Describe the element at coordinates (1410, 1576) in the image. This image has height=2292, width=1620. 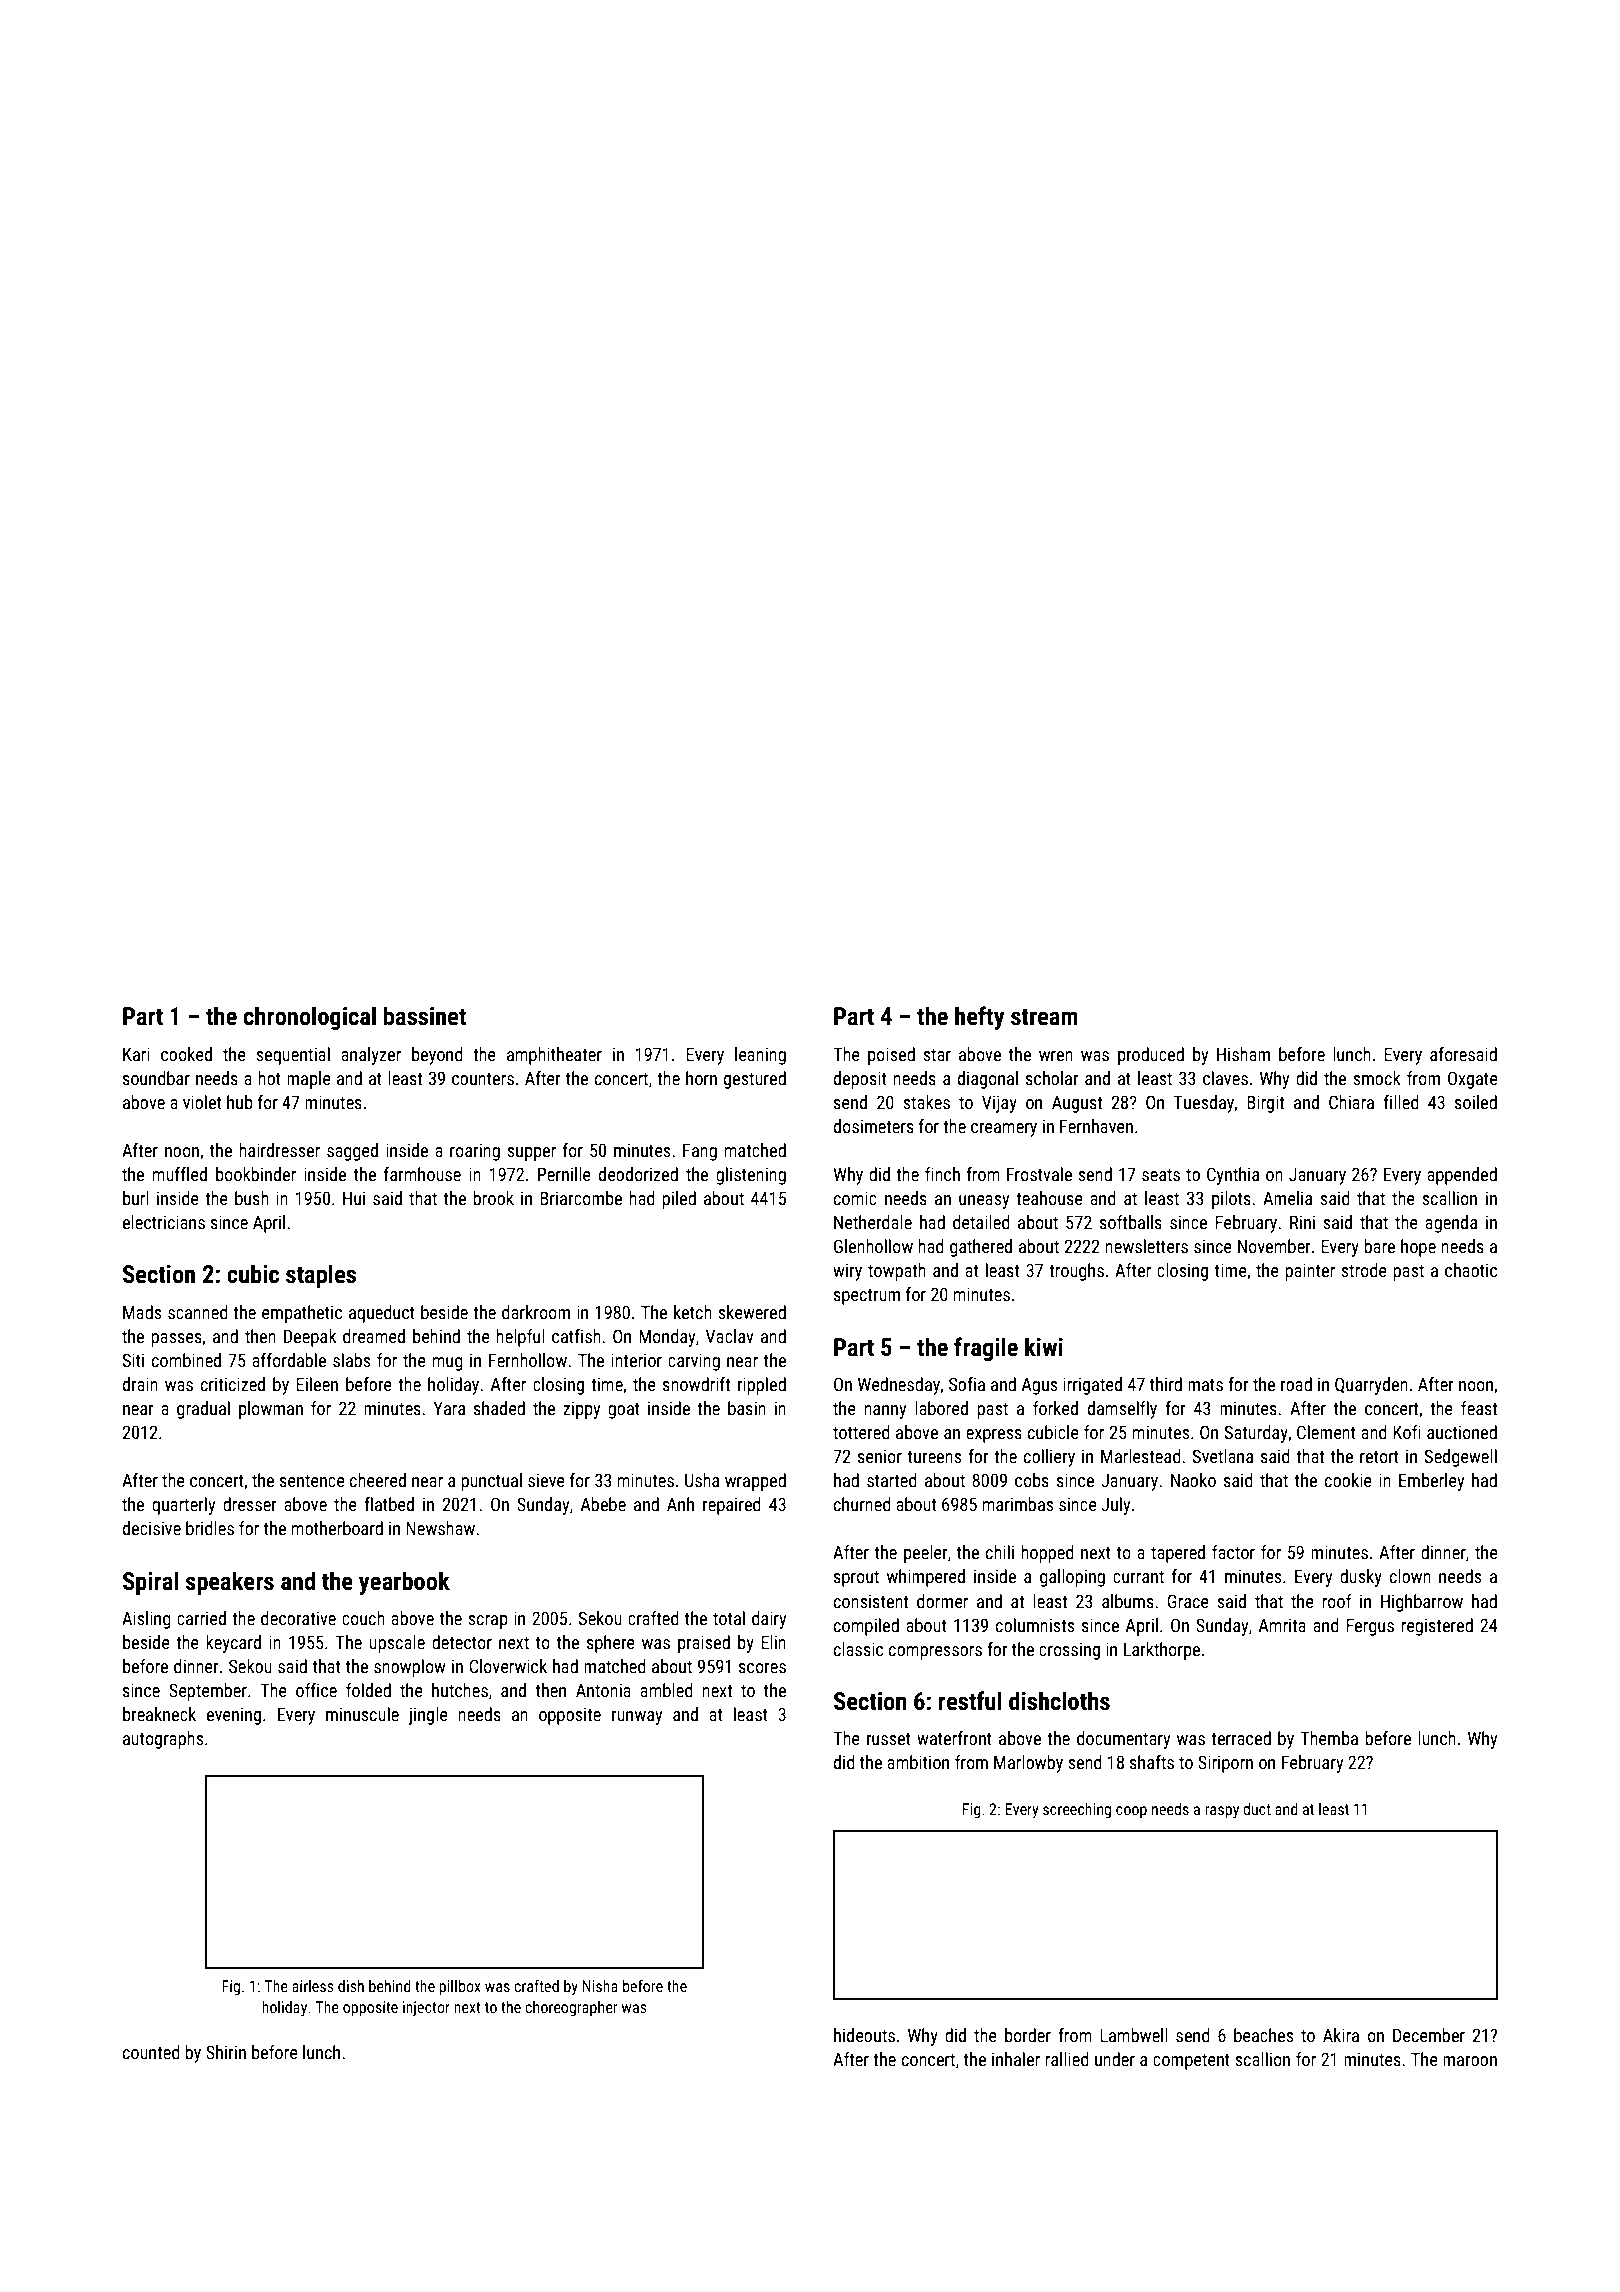
I see `clown` at that location.
